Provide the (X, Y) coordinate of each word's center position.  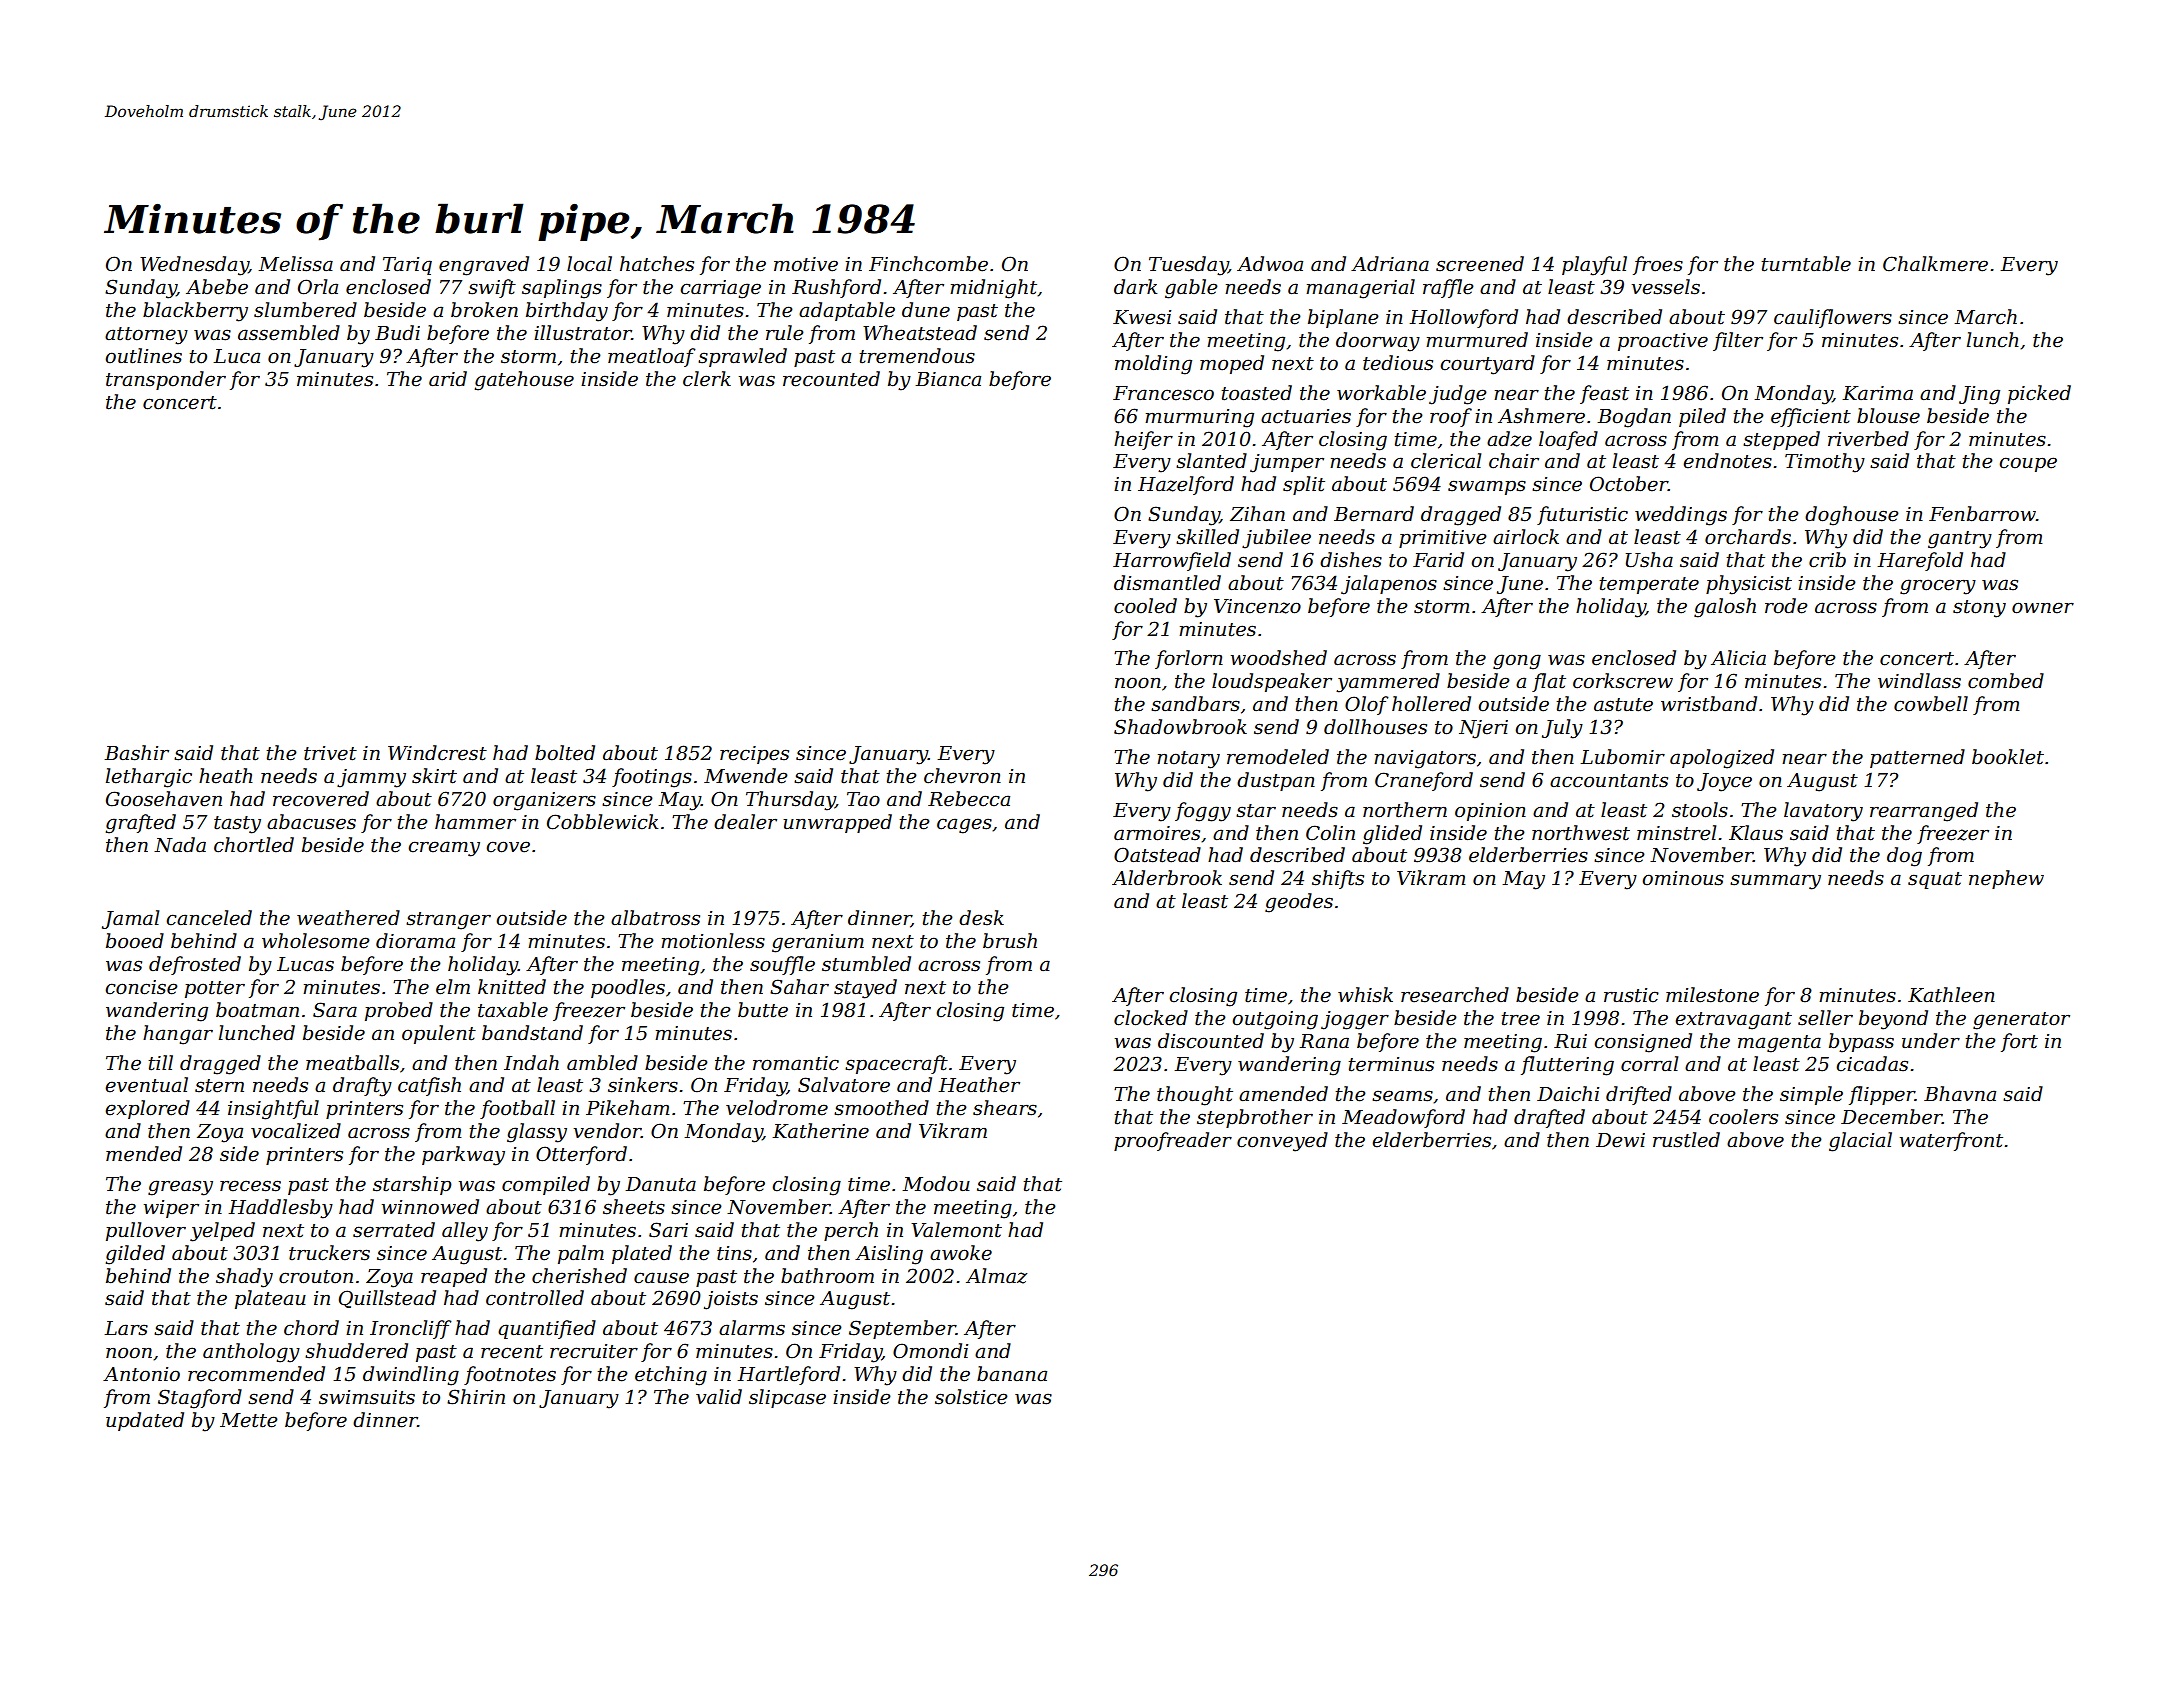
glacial (1860, 1142)
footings (652, 778)
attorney (146, 336)
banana (1012, 1374)
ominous (1683, 878)
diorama (415, 941)
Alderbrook (1167, 878)
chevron (962, 776)
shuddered (356, 1351)
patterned (1917, 758)
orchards (1748, 537)
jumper (1287, 463)
